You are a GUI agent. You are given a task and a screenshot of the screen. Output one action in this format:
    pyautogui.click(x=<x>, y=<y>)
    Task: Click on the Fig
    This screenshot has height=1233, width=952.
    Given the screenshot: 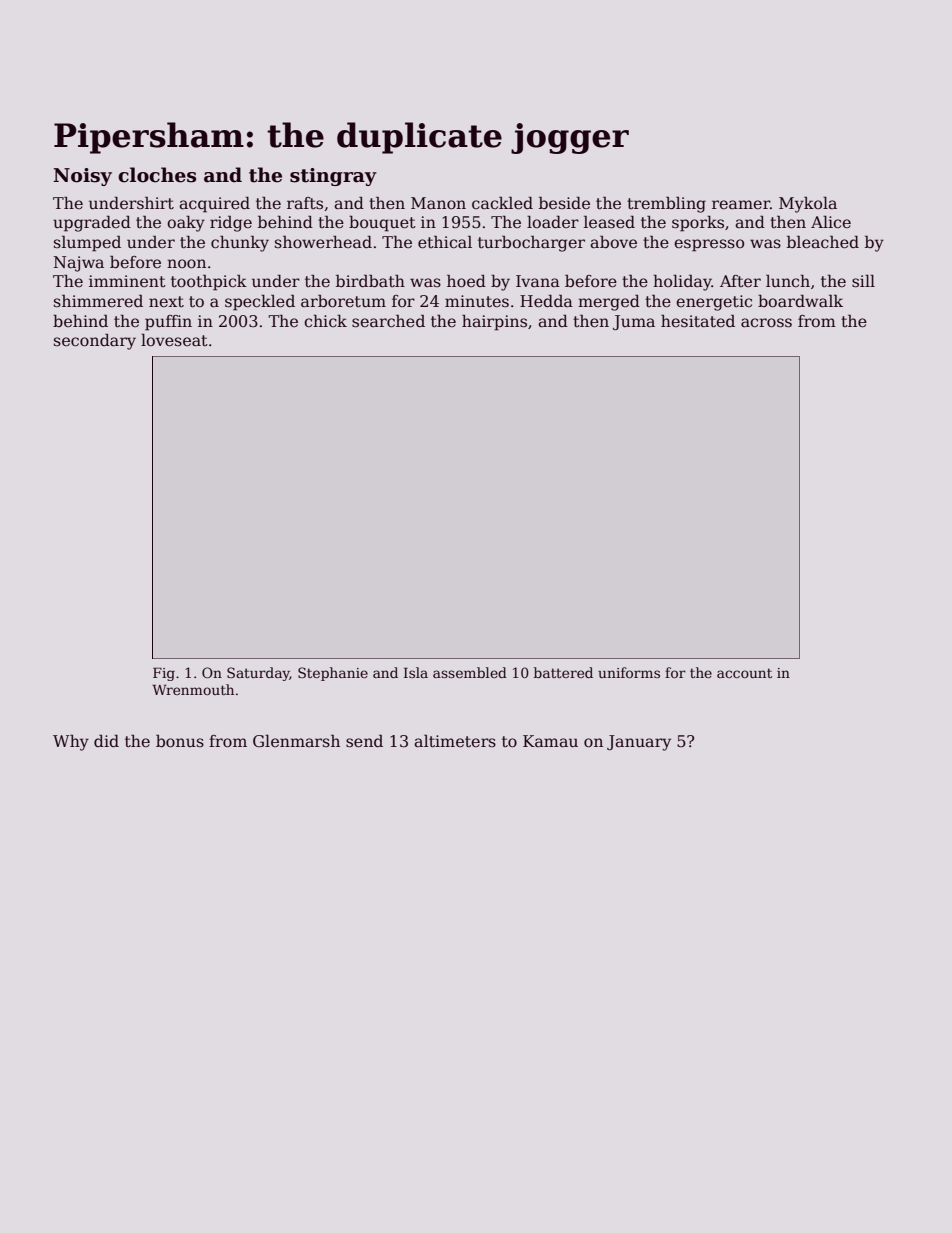 What is the action you would take?
    pyautogui.click(x=164, y=674)
